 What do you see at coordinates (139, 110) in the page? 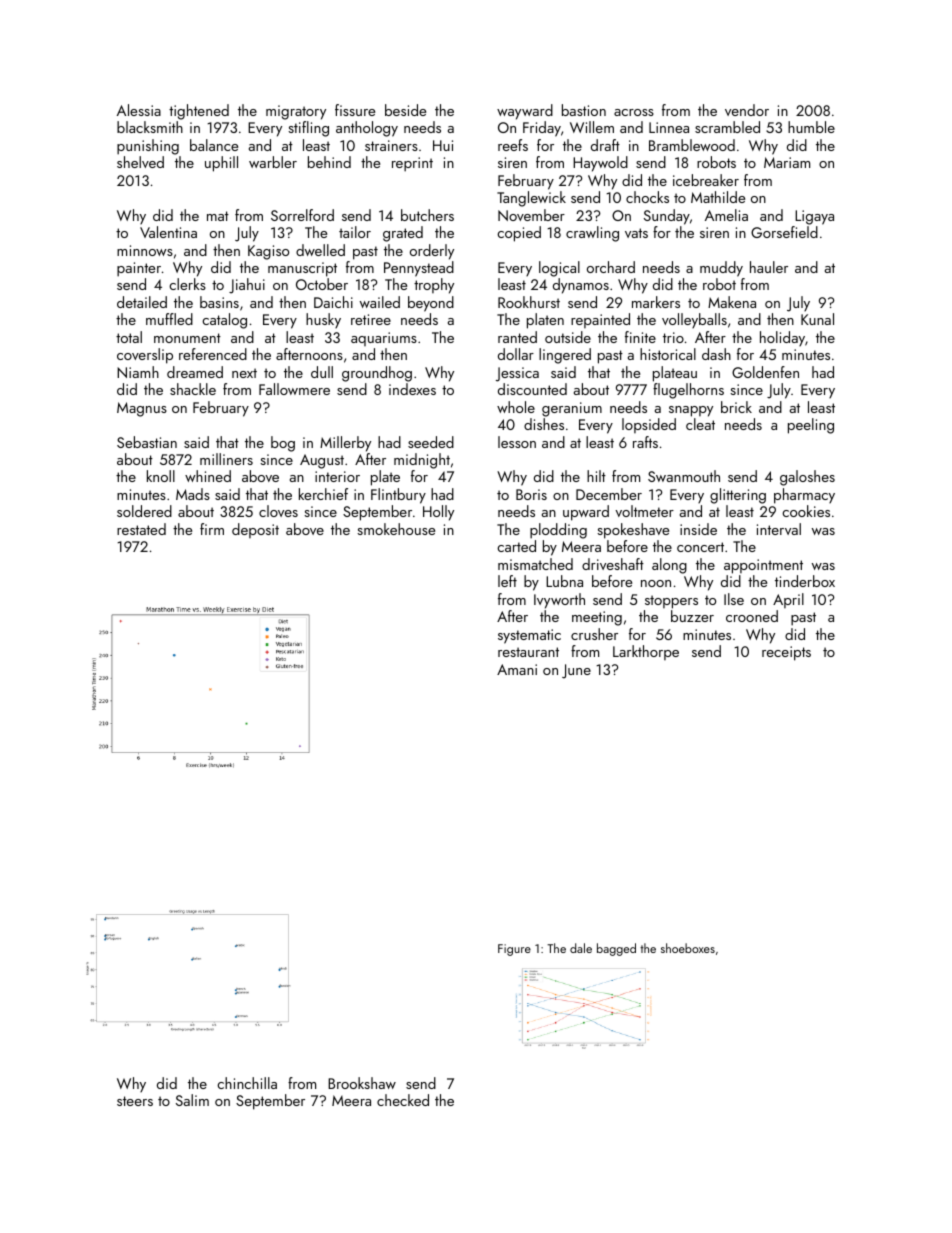
I see `Alessia` at bounding box center [139, 110].
